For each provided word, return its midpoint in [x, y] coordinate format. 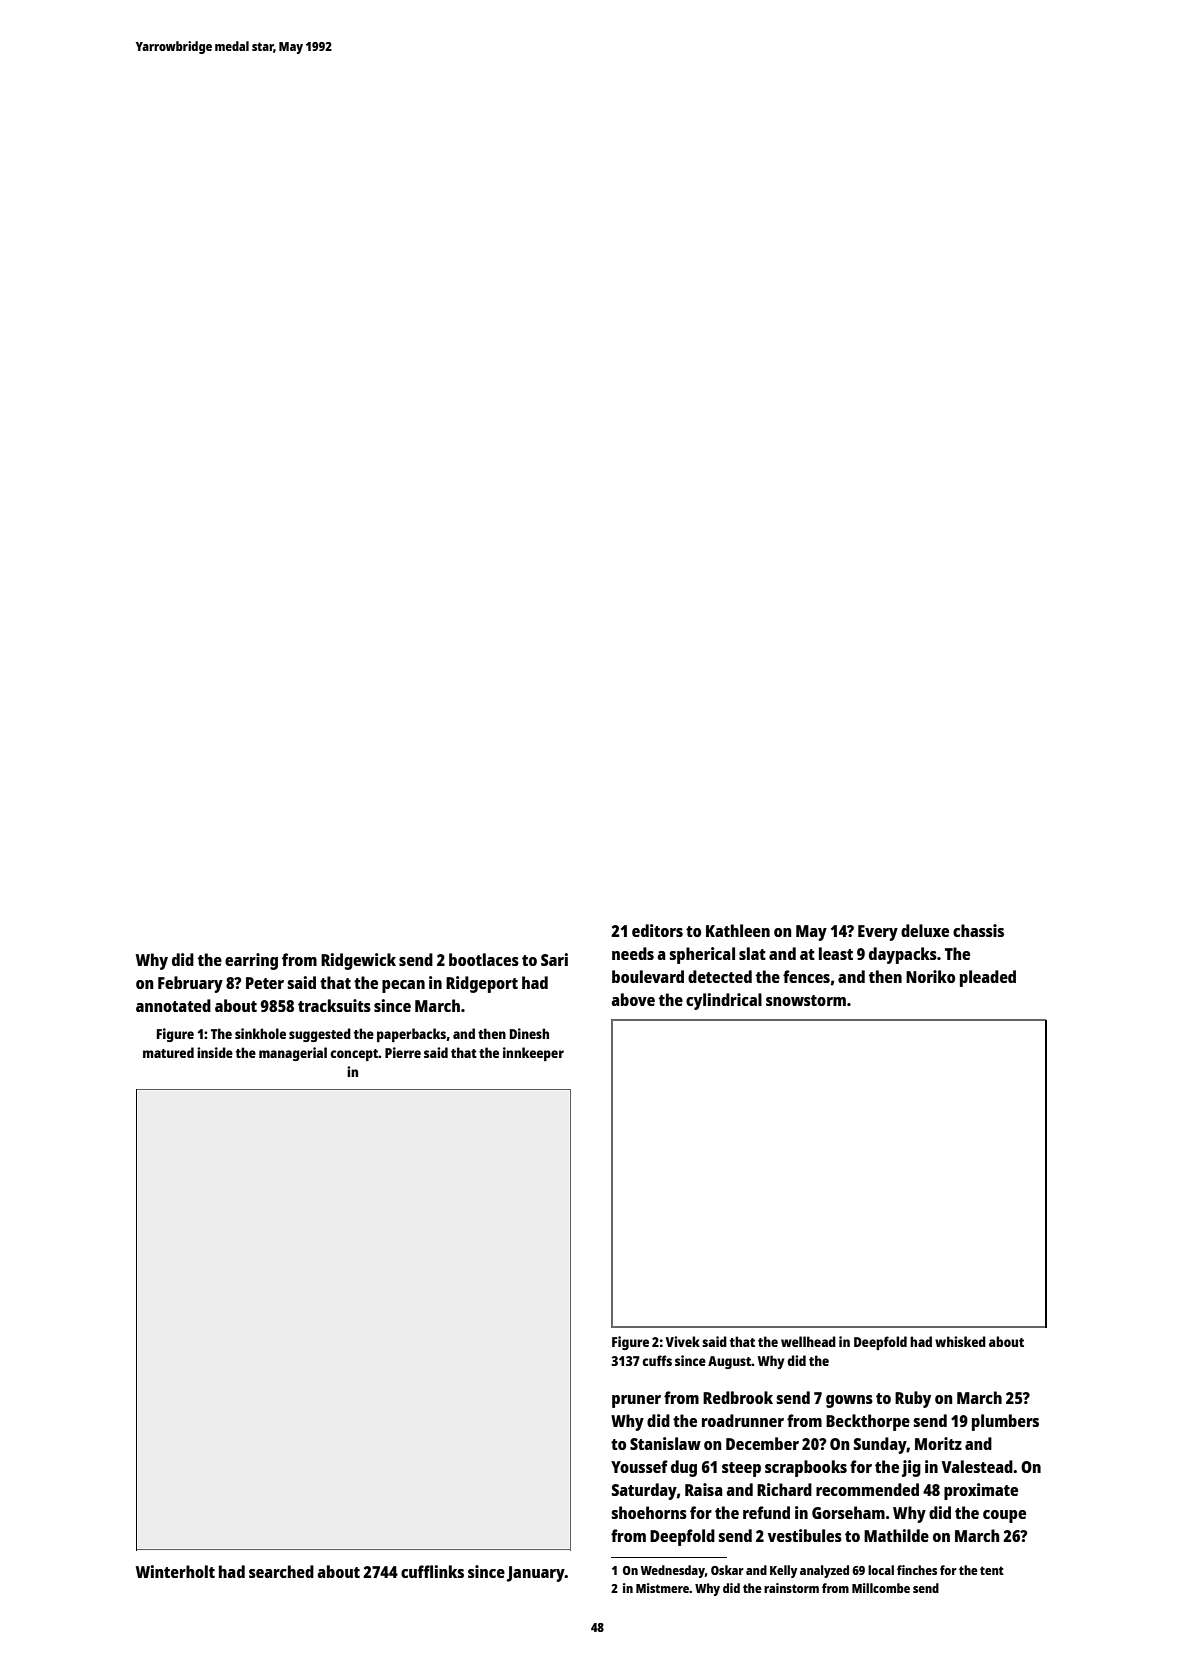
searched [281, 1571]
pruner [636, 1401]
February [190, 984]
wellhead [808, 1341]
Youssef [639, 1466]
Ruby [913, 1399]
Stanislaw [665, 1443]
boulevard [648, 976]
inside [215, 1052]
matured [168, 1052]
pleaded [988, 978]
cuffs [657, 1360]
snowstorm [806, 1000]
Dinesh [529, 1033]
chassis [978, 930]
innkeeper [533, 1054]
